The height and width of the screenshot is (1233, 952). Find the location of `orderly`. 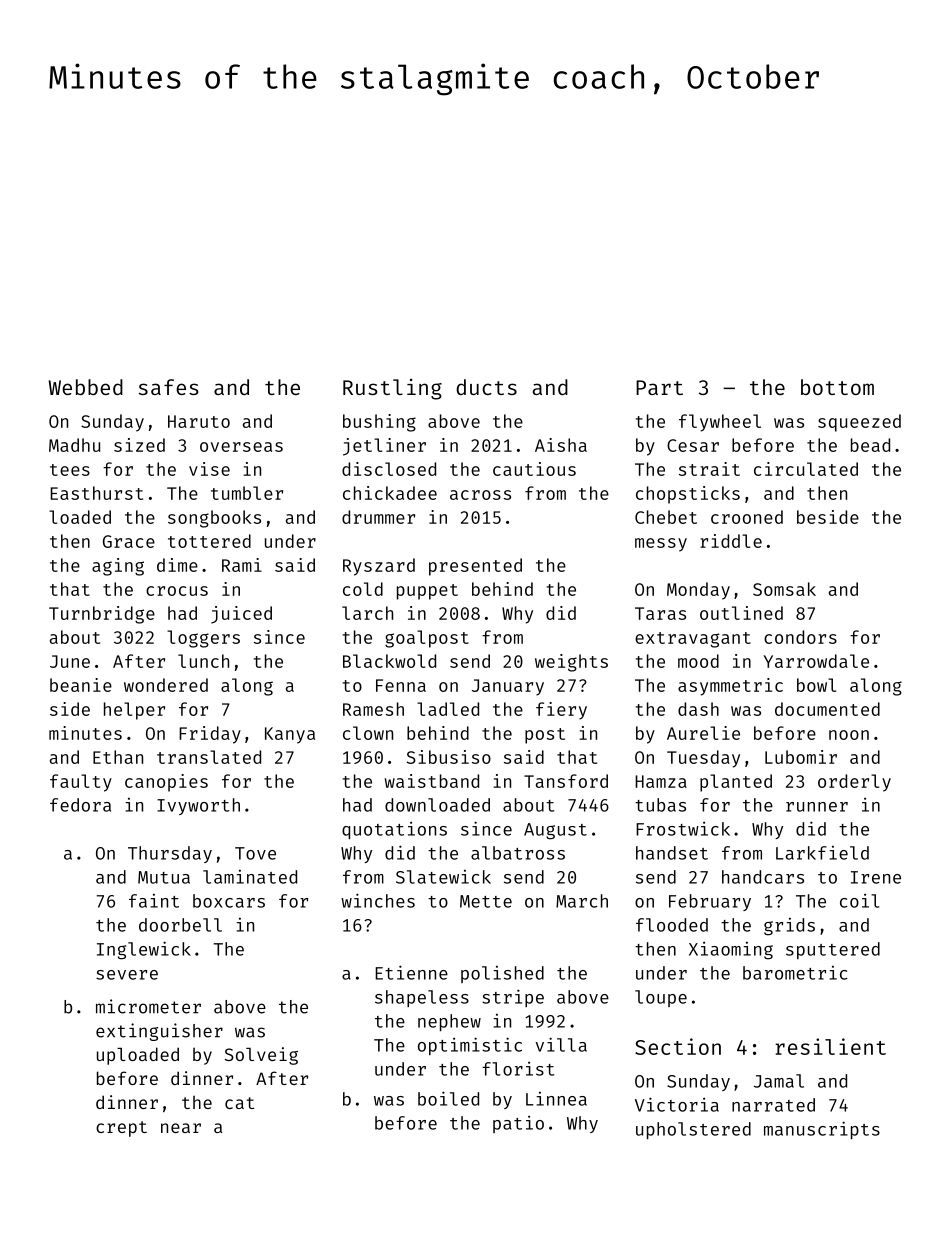

orderly is located at coordinates (854, 783).
